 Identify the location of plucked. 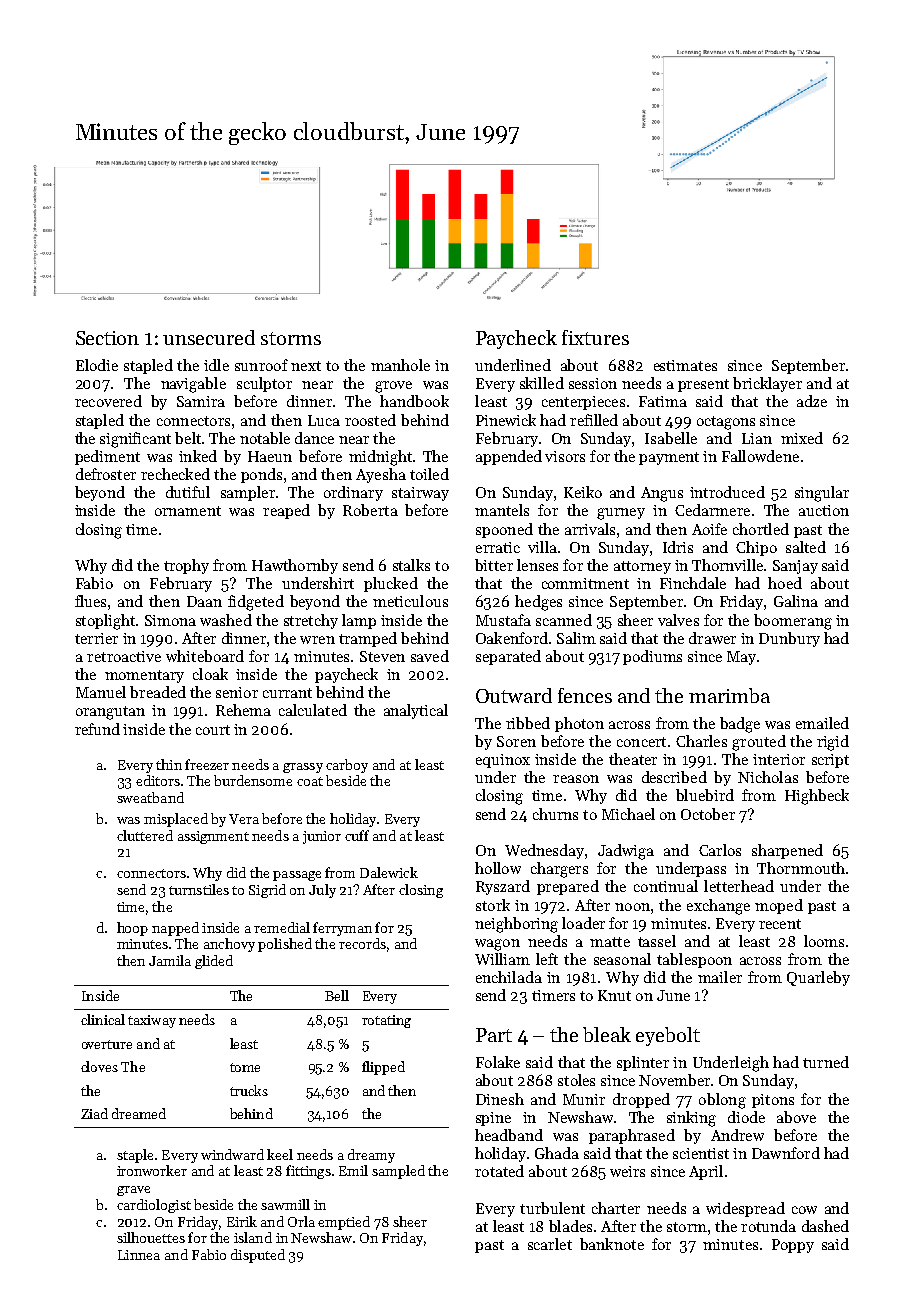
(391, 584).
